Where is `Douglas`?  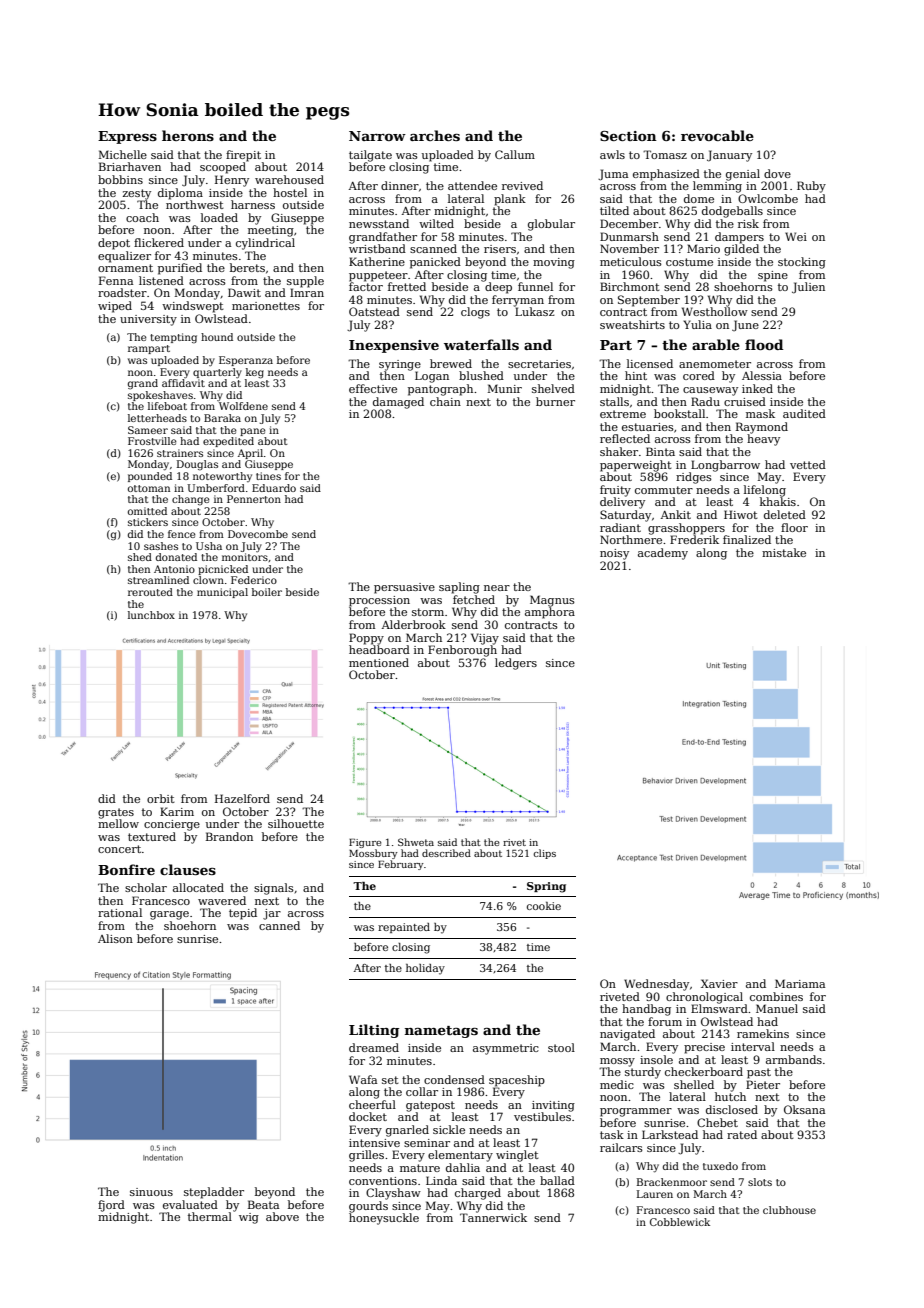
Douglas is located at coordinates (197, 465).
